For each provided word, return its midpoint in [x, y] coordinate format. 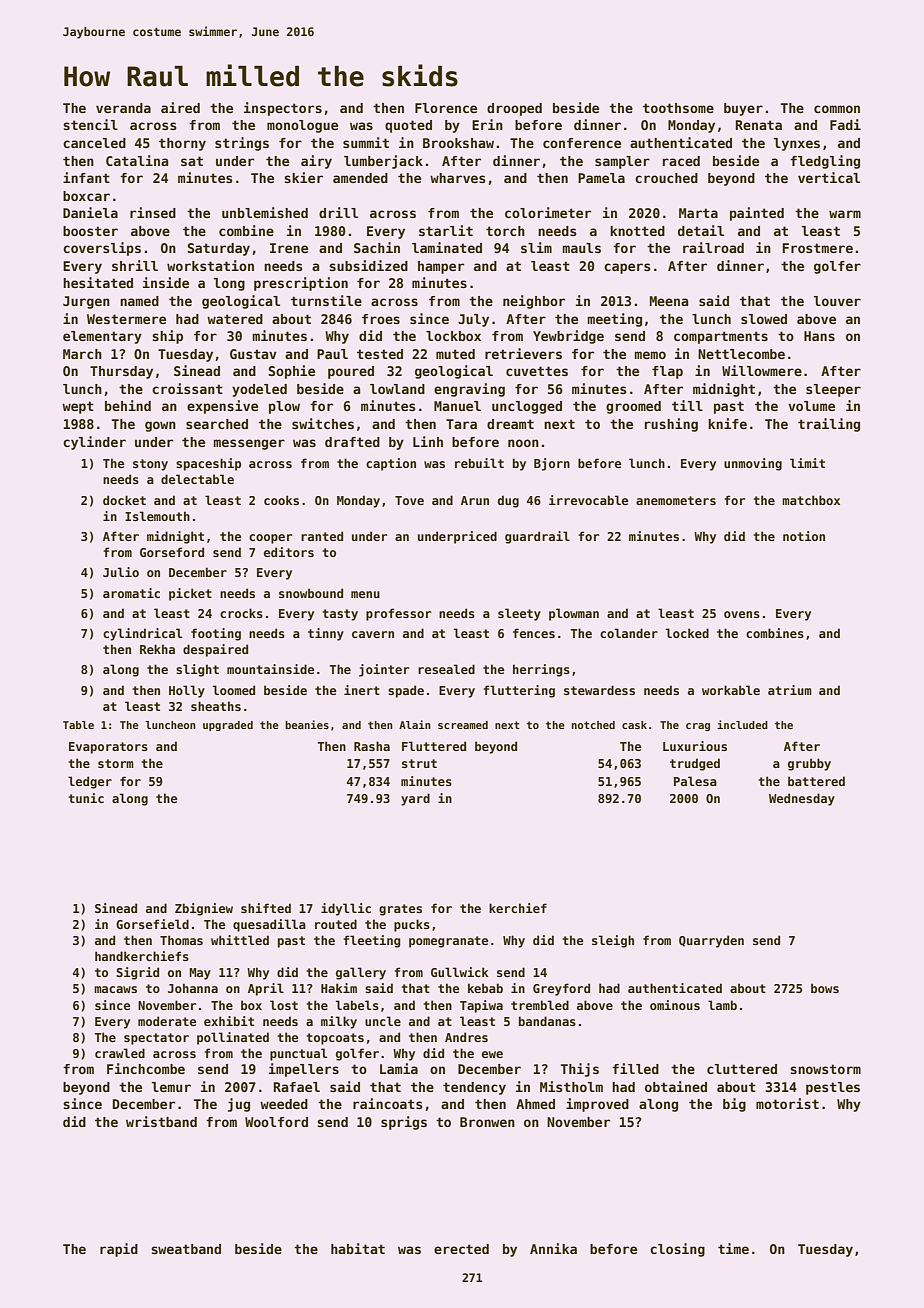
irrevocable [588, 500]
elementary [102, 337]
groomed [633, 407]
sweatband [186, 1249]
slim [536, 247]
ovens [742, 614]
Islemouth [157, 516]
